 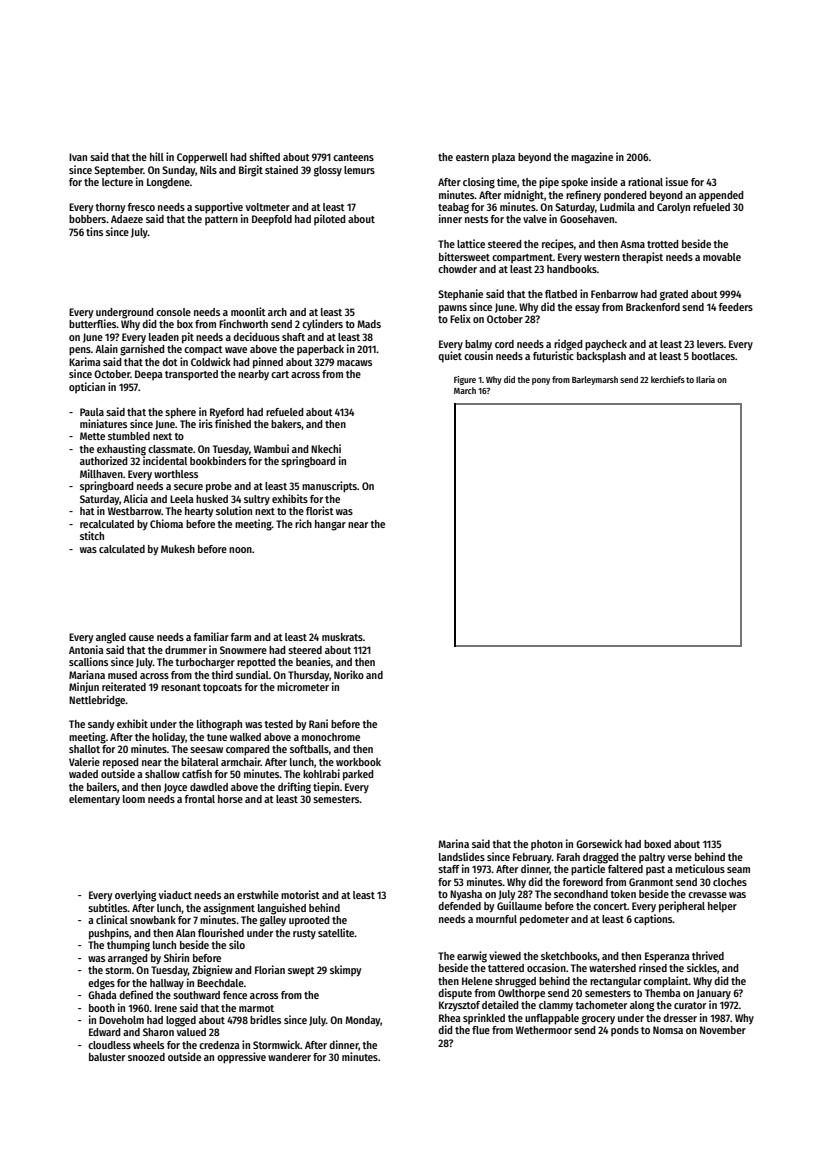 I want to click on compartment, so click(x=522, y=258).
